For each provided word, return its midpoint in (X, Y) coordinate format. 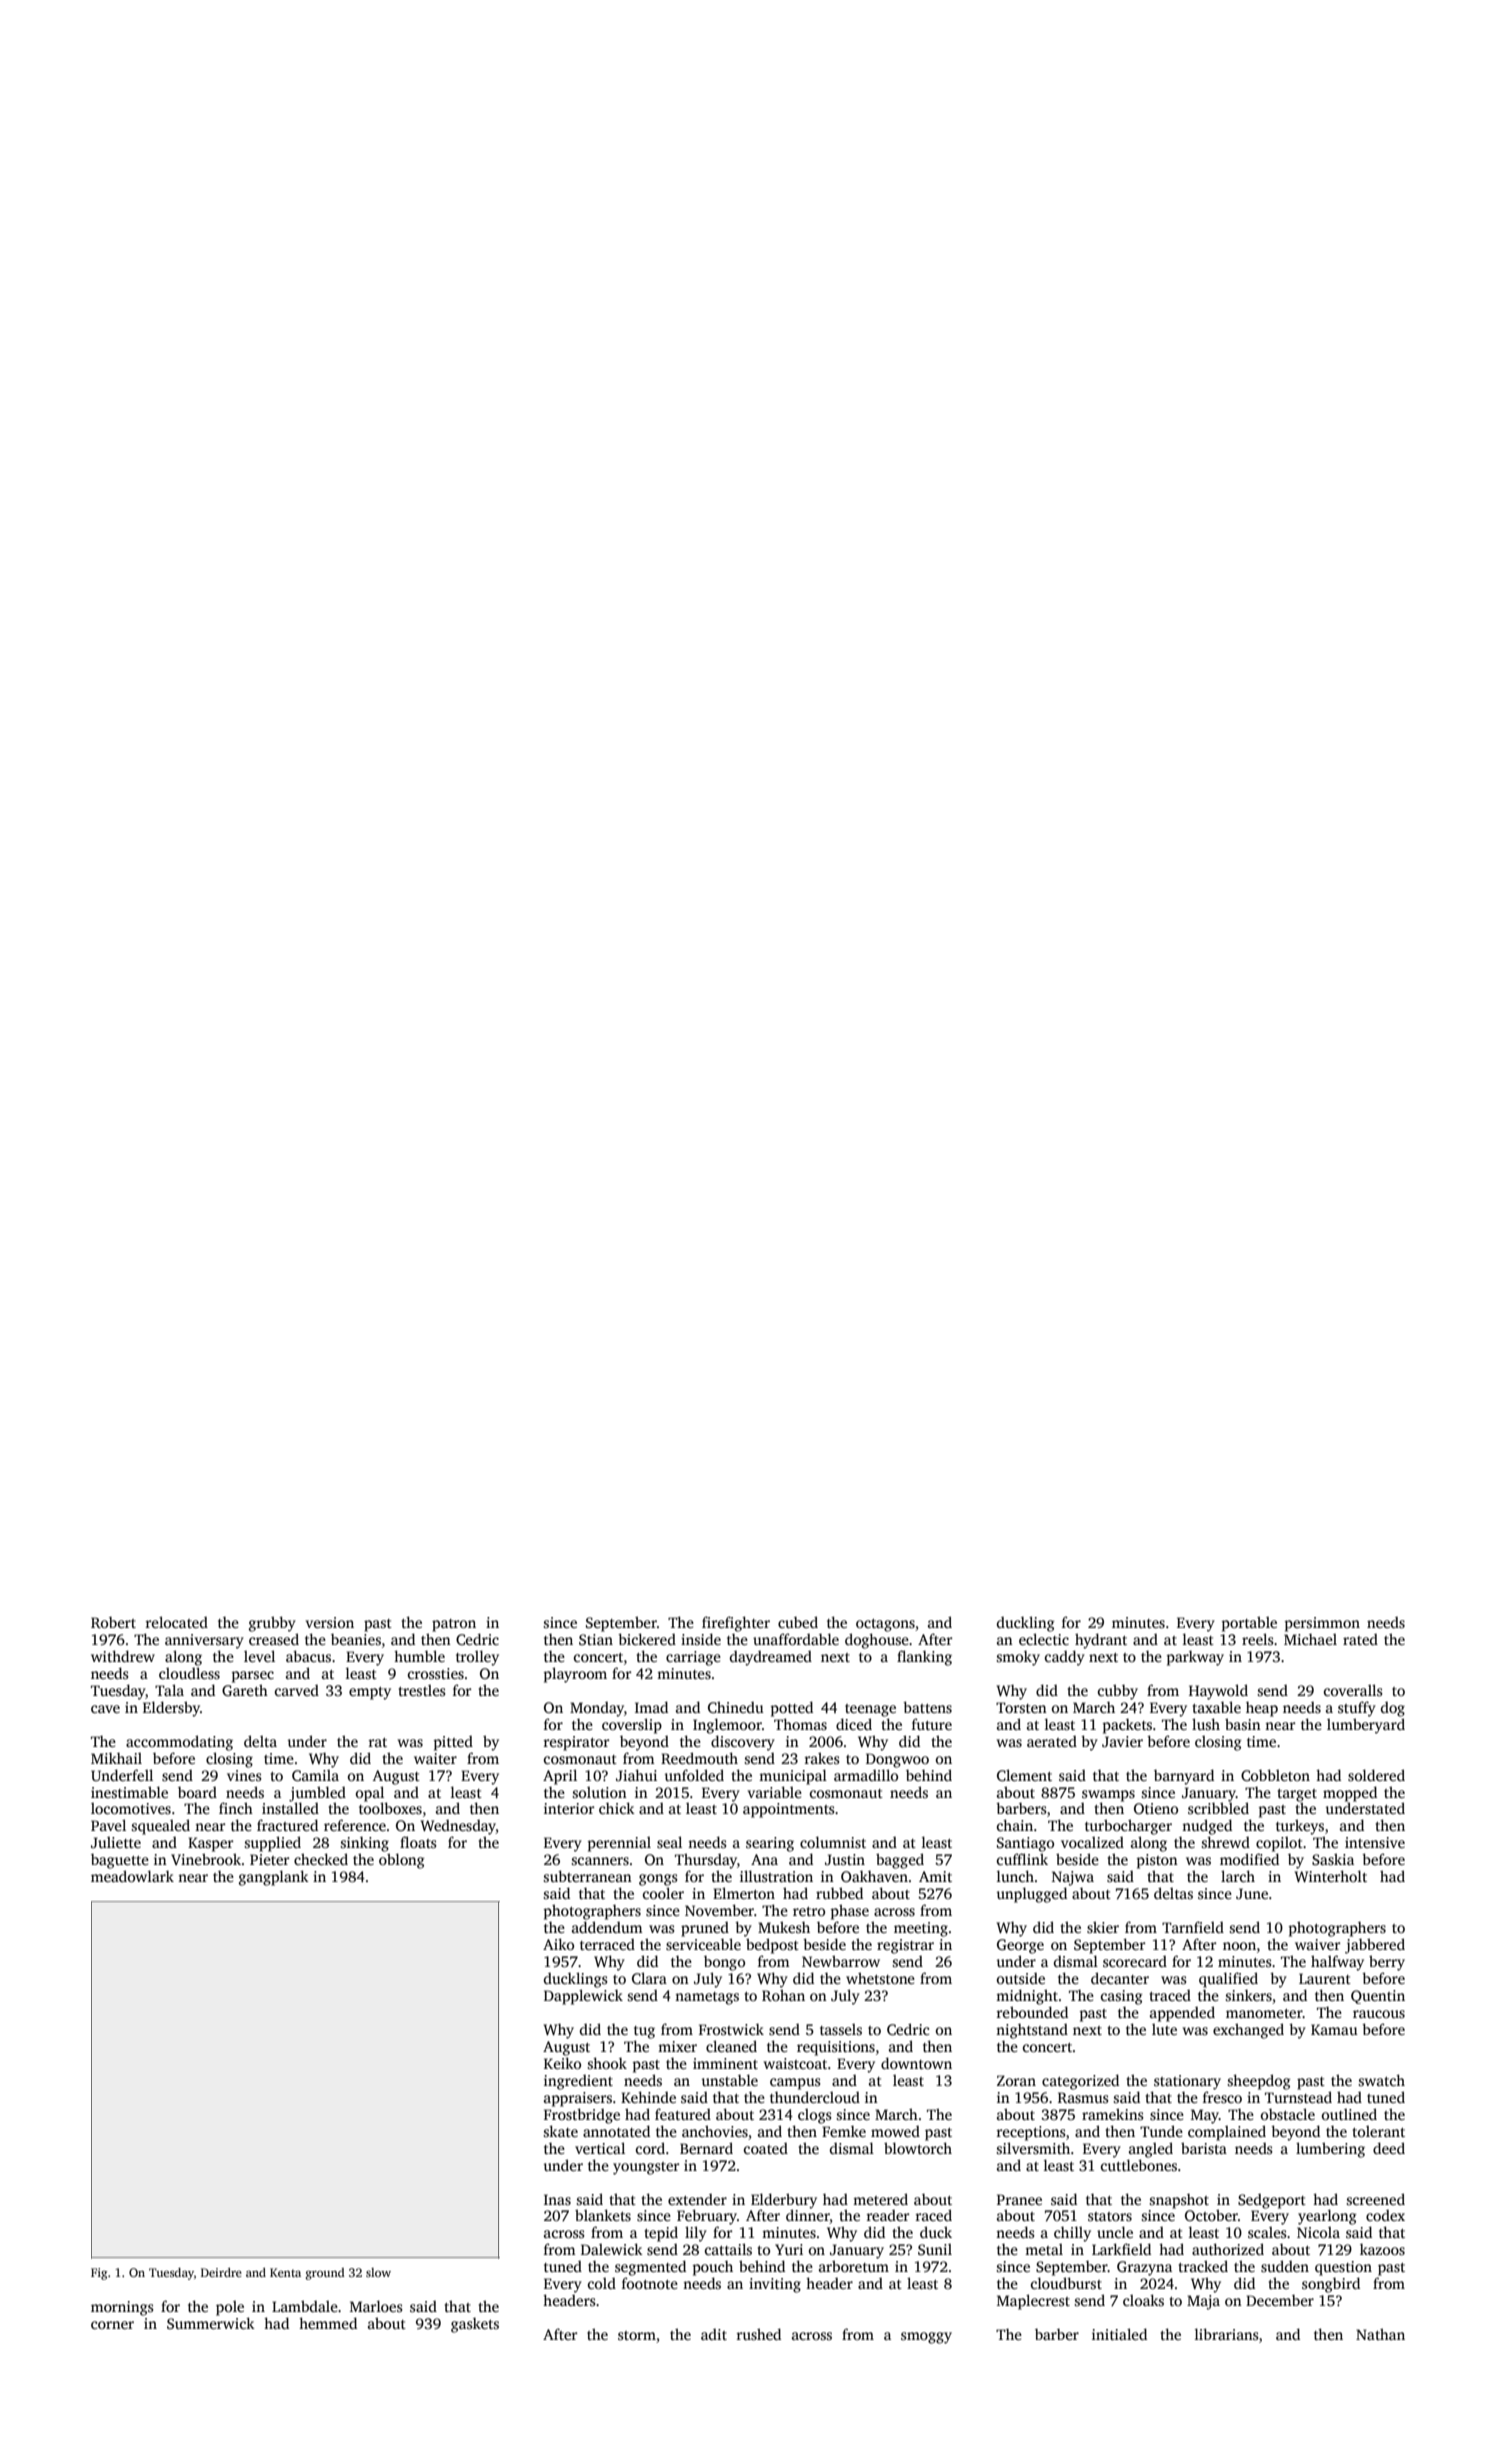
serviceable (703, 1944)
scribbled (1218, 1808)
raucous (1379, 2014)
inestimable (129, 1792)
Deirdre (221, 2272)
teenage (870, 1710)
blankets (603, 2215)
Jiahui (636, 1775)
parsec (253, 1677)
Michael (1310, 1639)
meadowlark (132, 1876)
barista (1204, 2148)
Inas (557, 2199)
